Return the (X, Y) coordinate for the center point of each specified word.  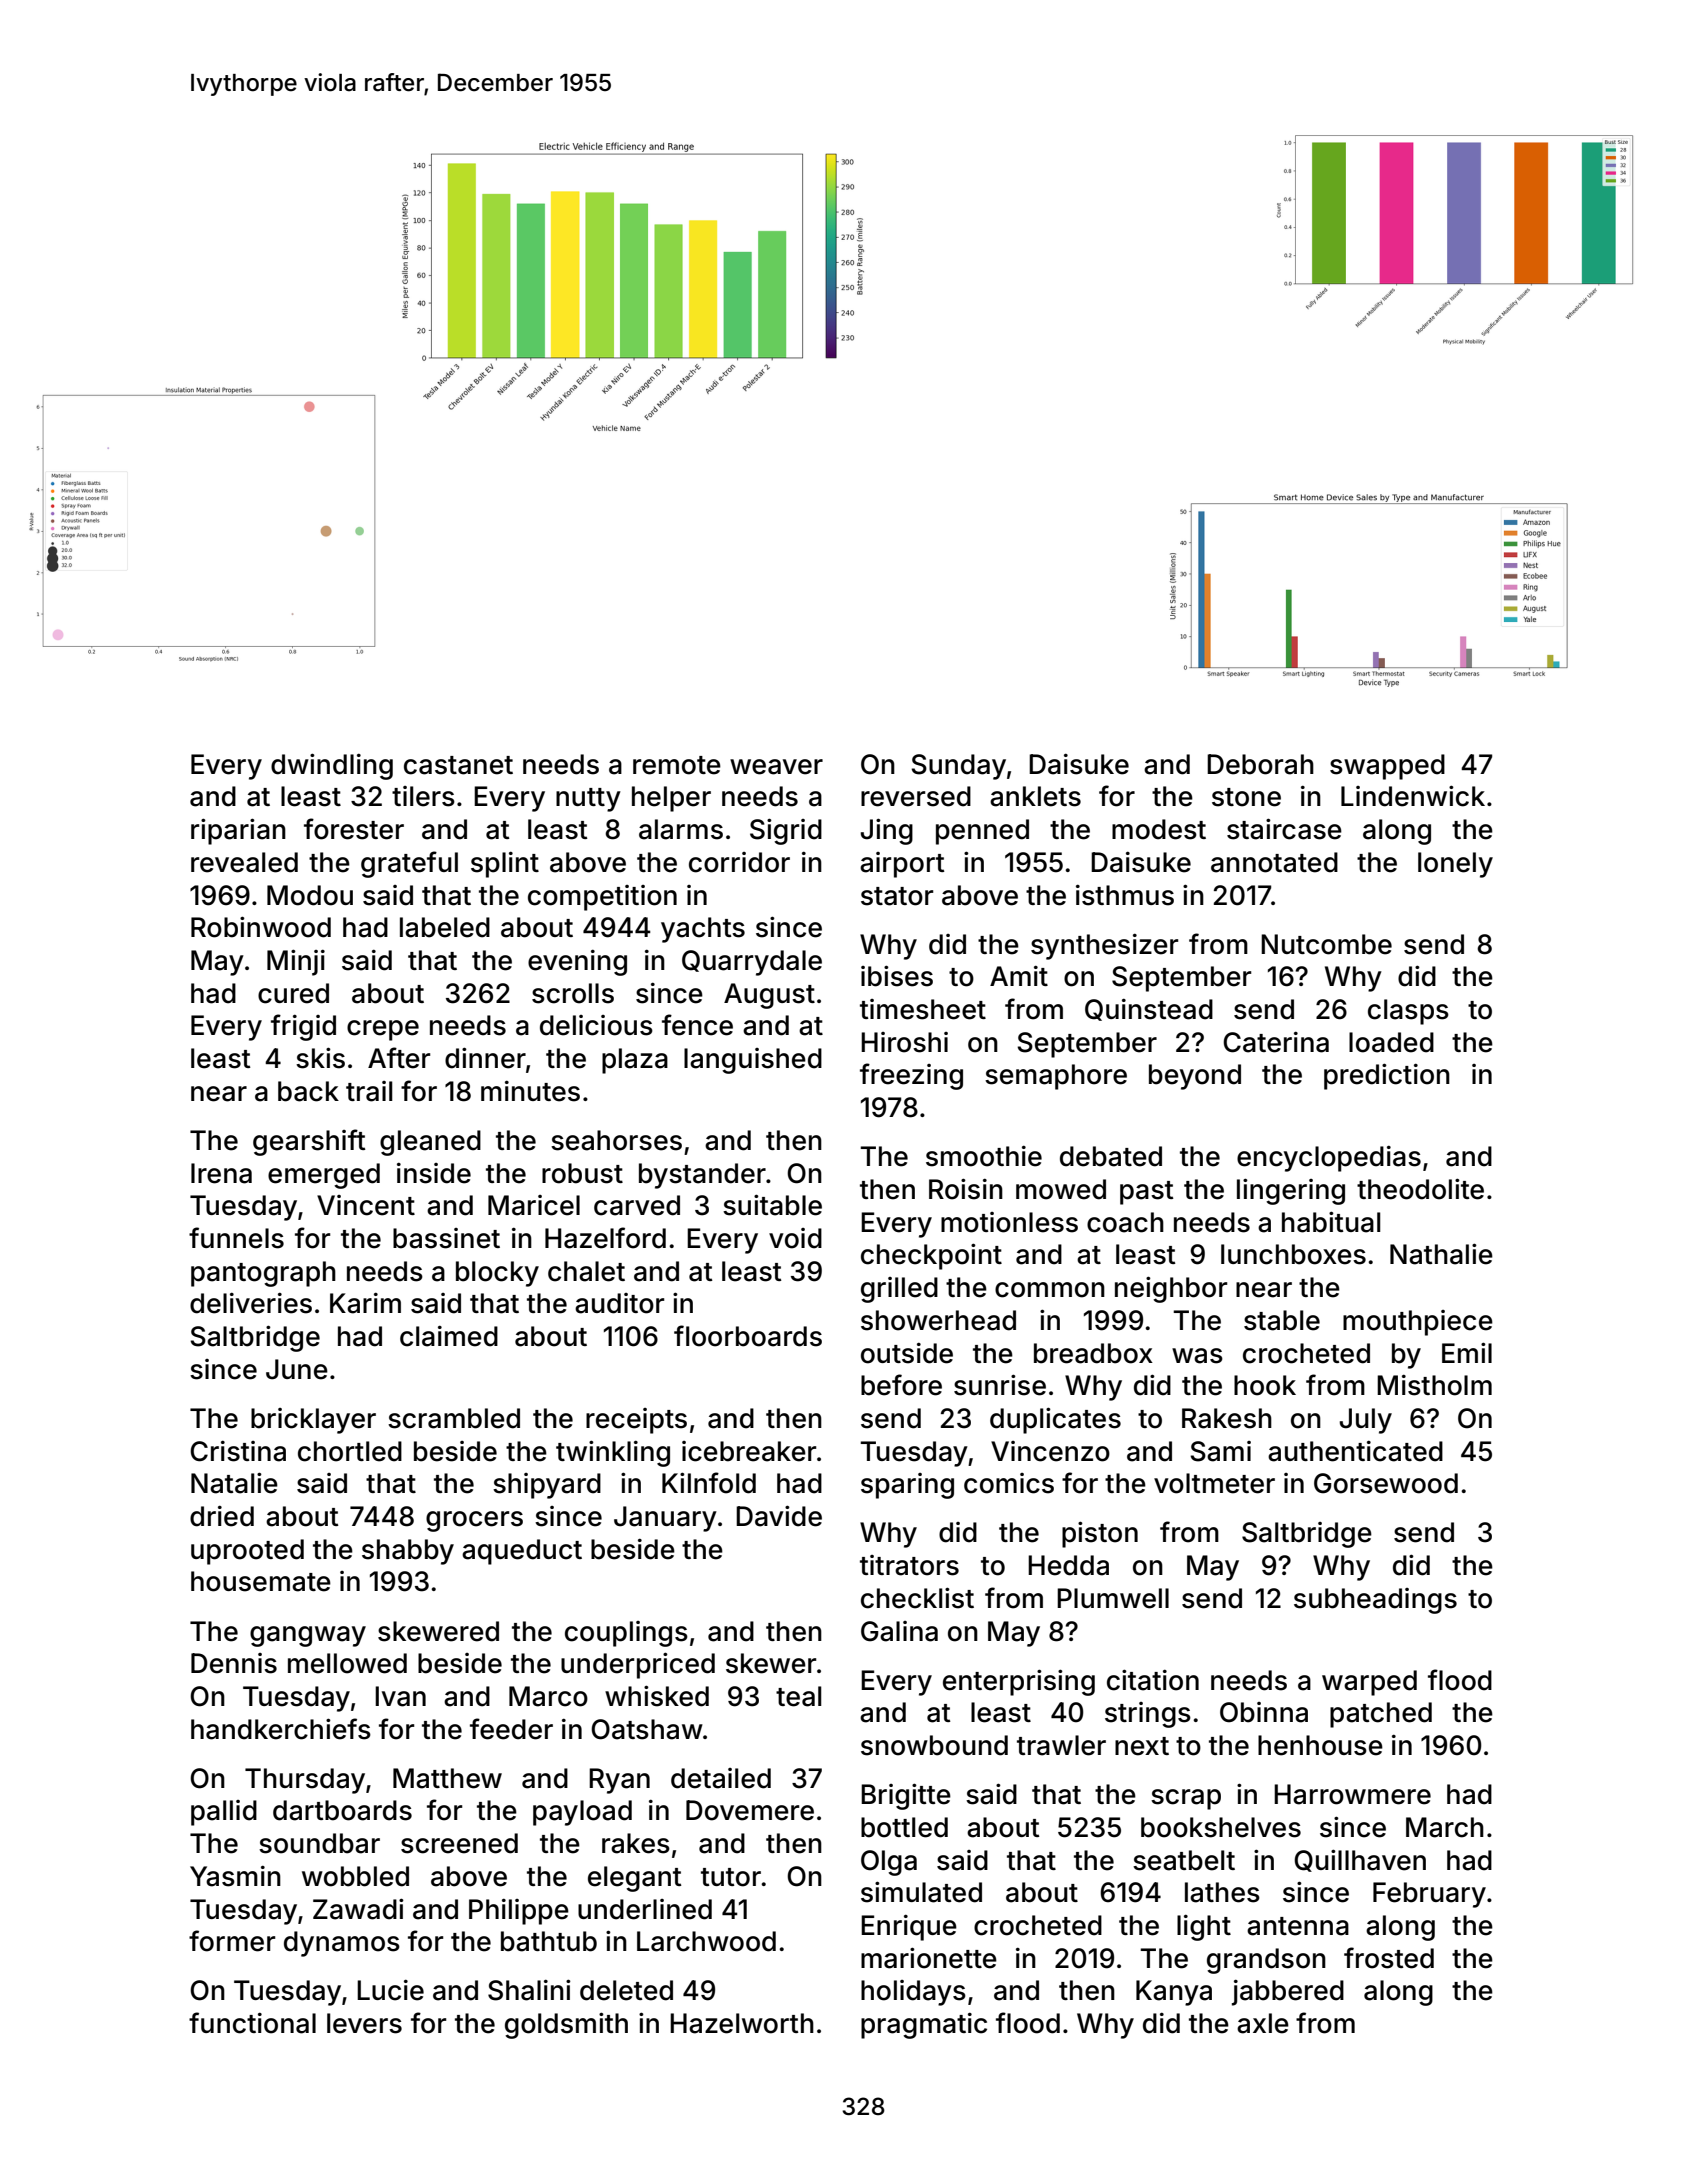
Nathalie (1441, 1254)
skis (320, 1058)
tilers (423, 796)
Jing (886, 831)
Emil (1467, 1352)
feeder (511, 1729)
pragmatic (924, 2026)
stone (1246, 797)
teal (798, 1696)
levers (364, 2023)
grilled (899, 1290)
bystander (702, 1176)
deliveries (251, 1303)
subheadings (1375, 1601)
